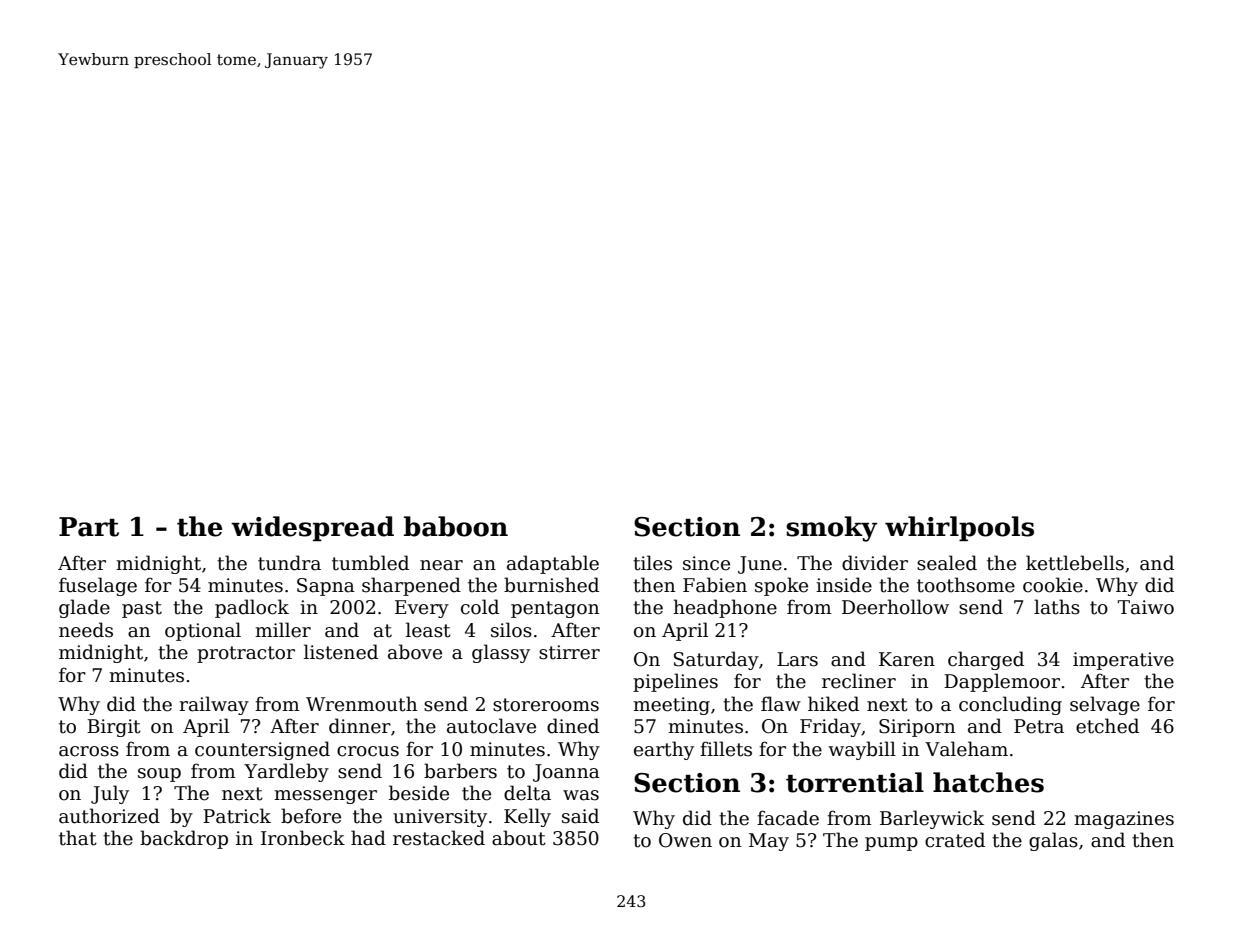  Describe the element at coordinates (859, 681) in the screenshot. I see `recliner` at that location.
